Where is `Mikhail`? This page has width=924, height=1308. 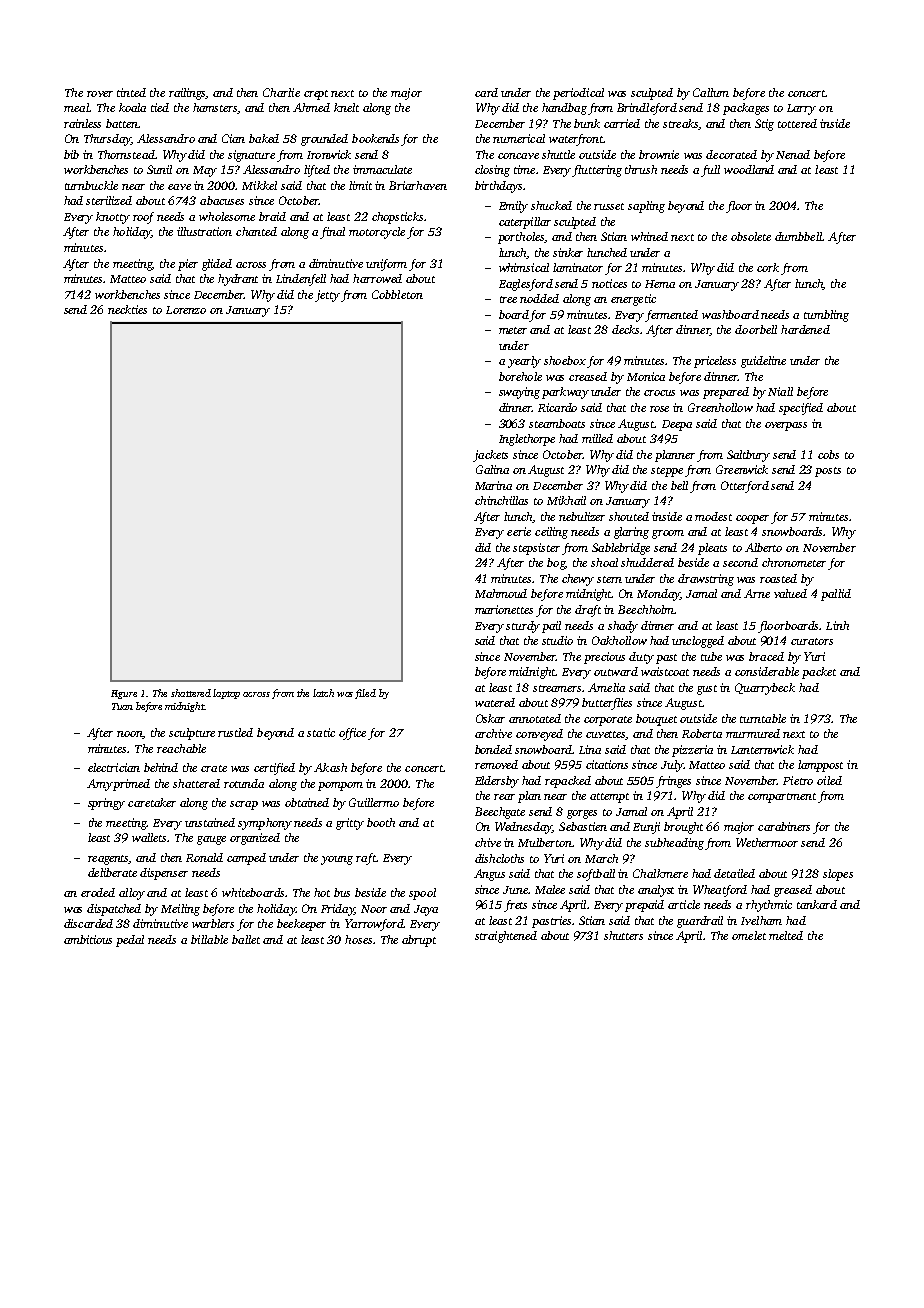 Mikhail is located at coordinates (566, 500).
